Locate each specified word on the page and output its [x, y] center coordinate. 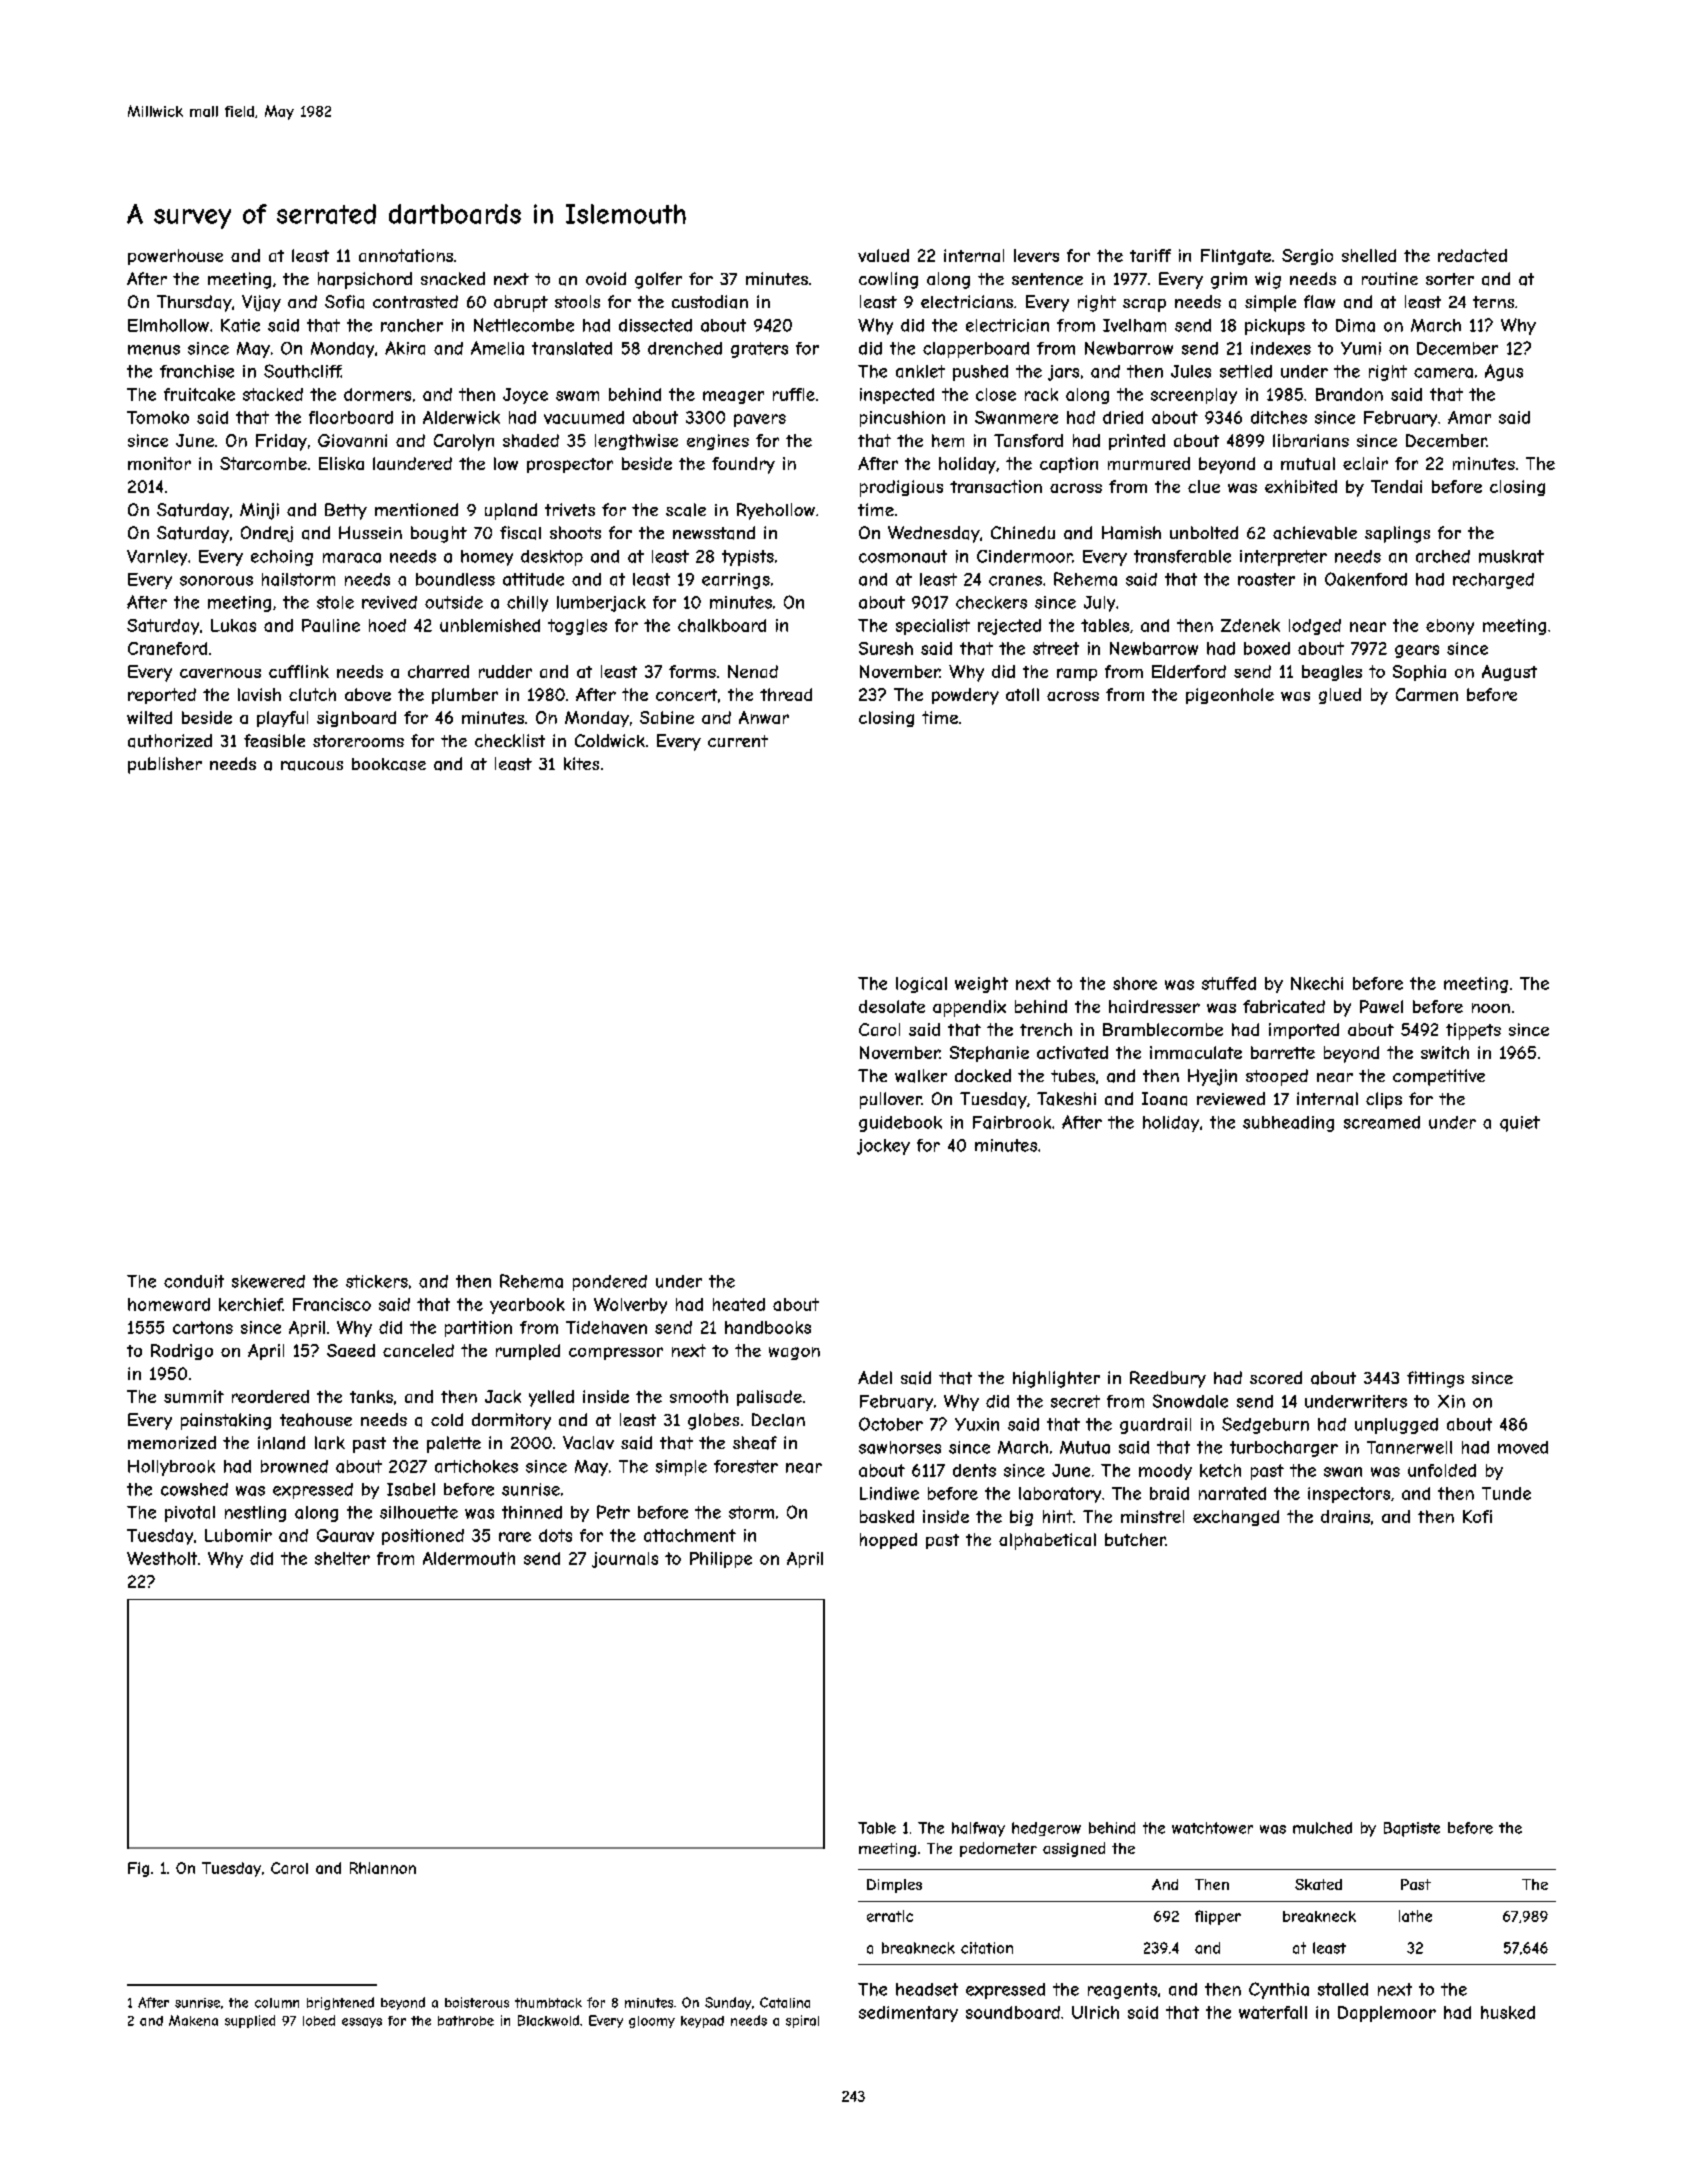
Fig [138, 1869]
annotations [406, 255]
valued [883, 255]
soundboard [1013, 2012]
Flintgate [1236, 257]
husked [1508, 2012]
